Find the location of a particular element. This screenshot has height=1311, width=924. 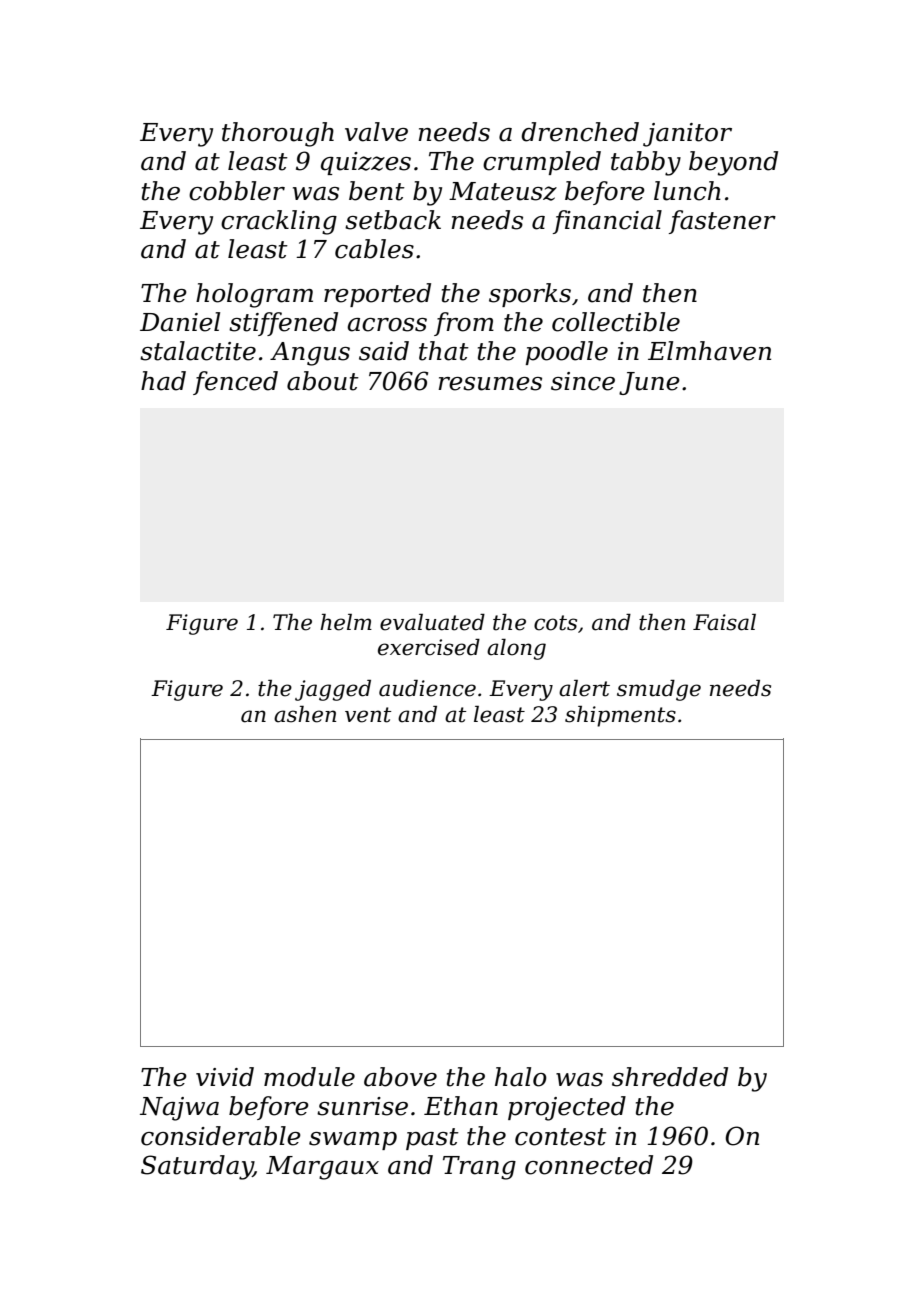

janitor is located at coordinates (687, 135).
